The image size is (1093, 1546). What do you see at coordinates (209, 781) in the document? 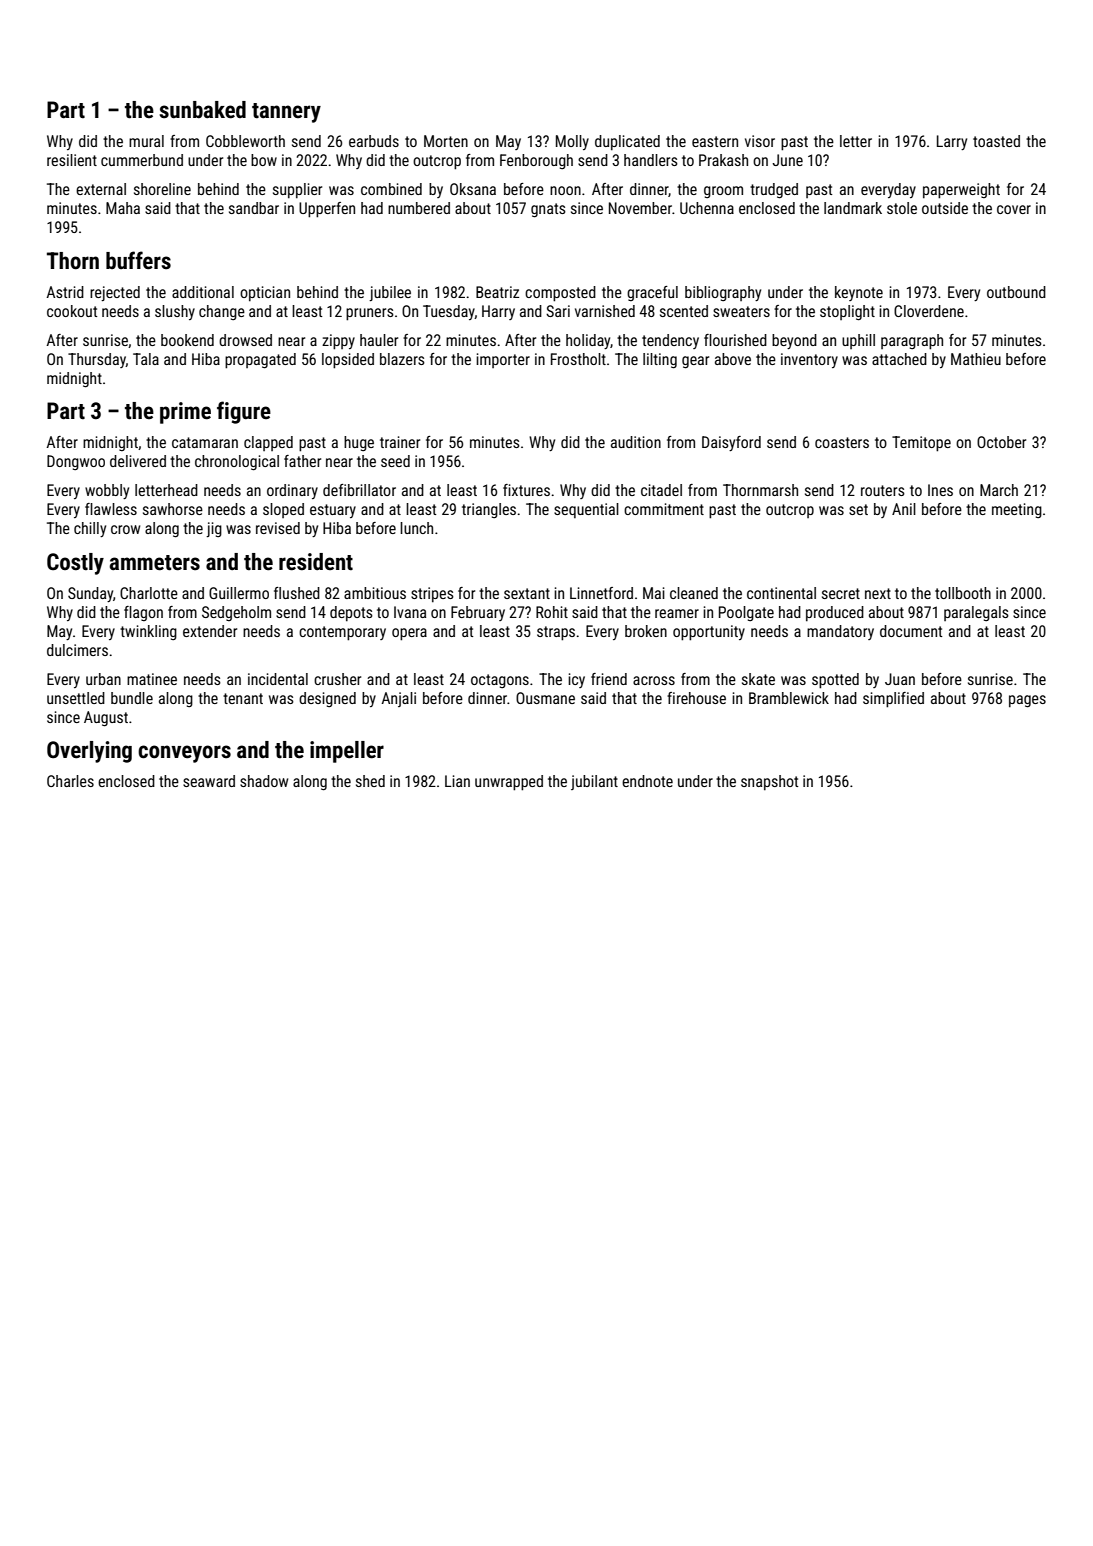
I see `seaward` at bounding box center [209, 781].
